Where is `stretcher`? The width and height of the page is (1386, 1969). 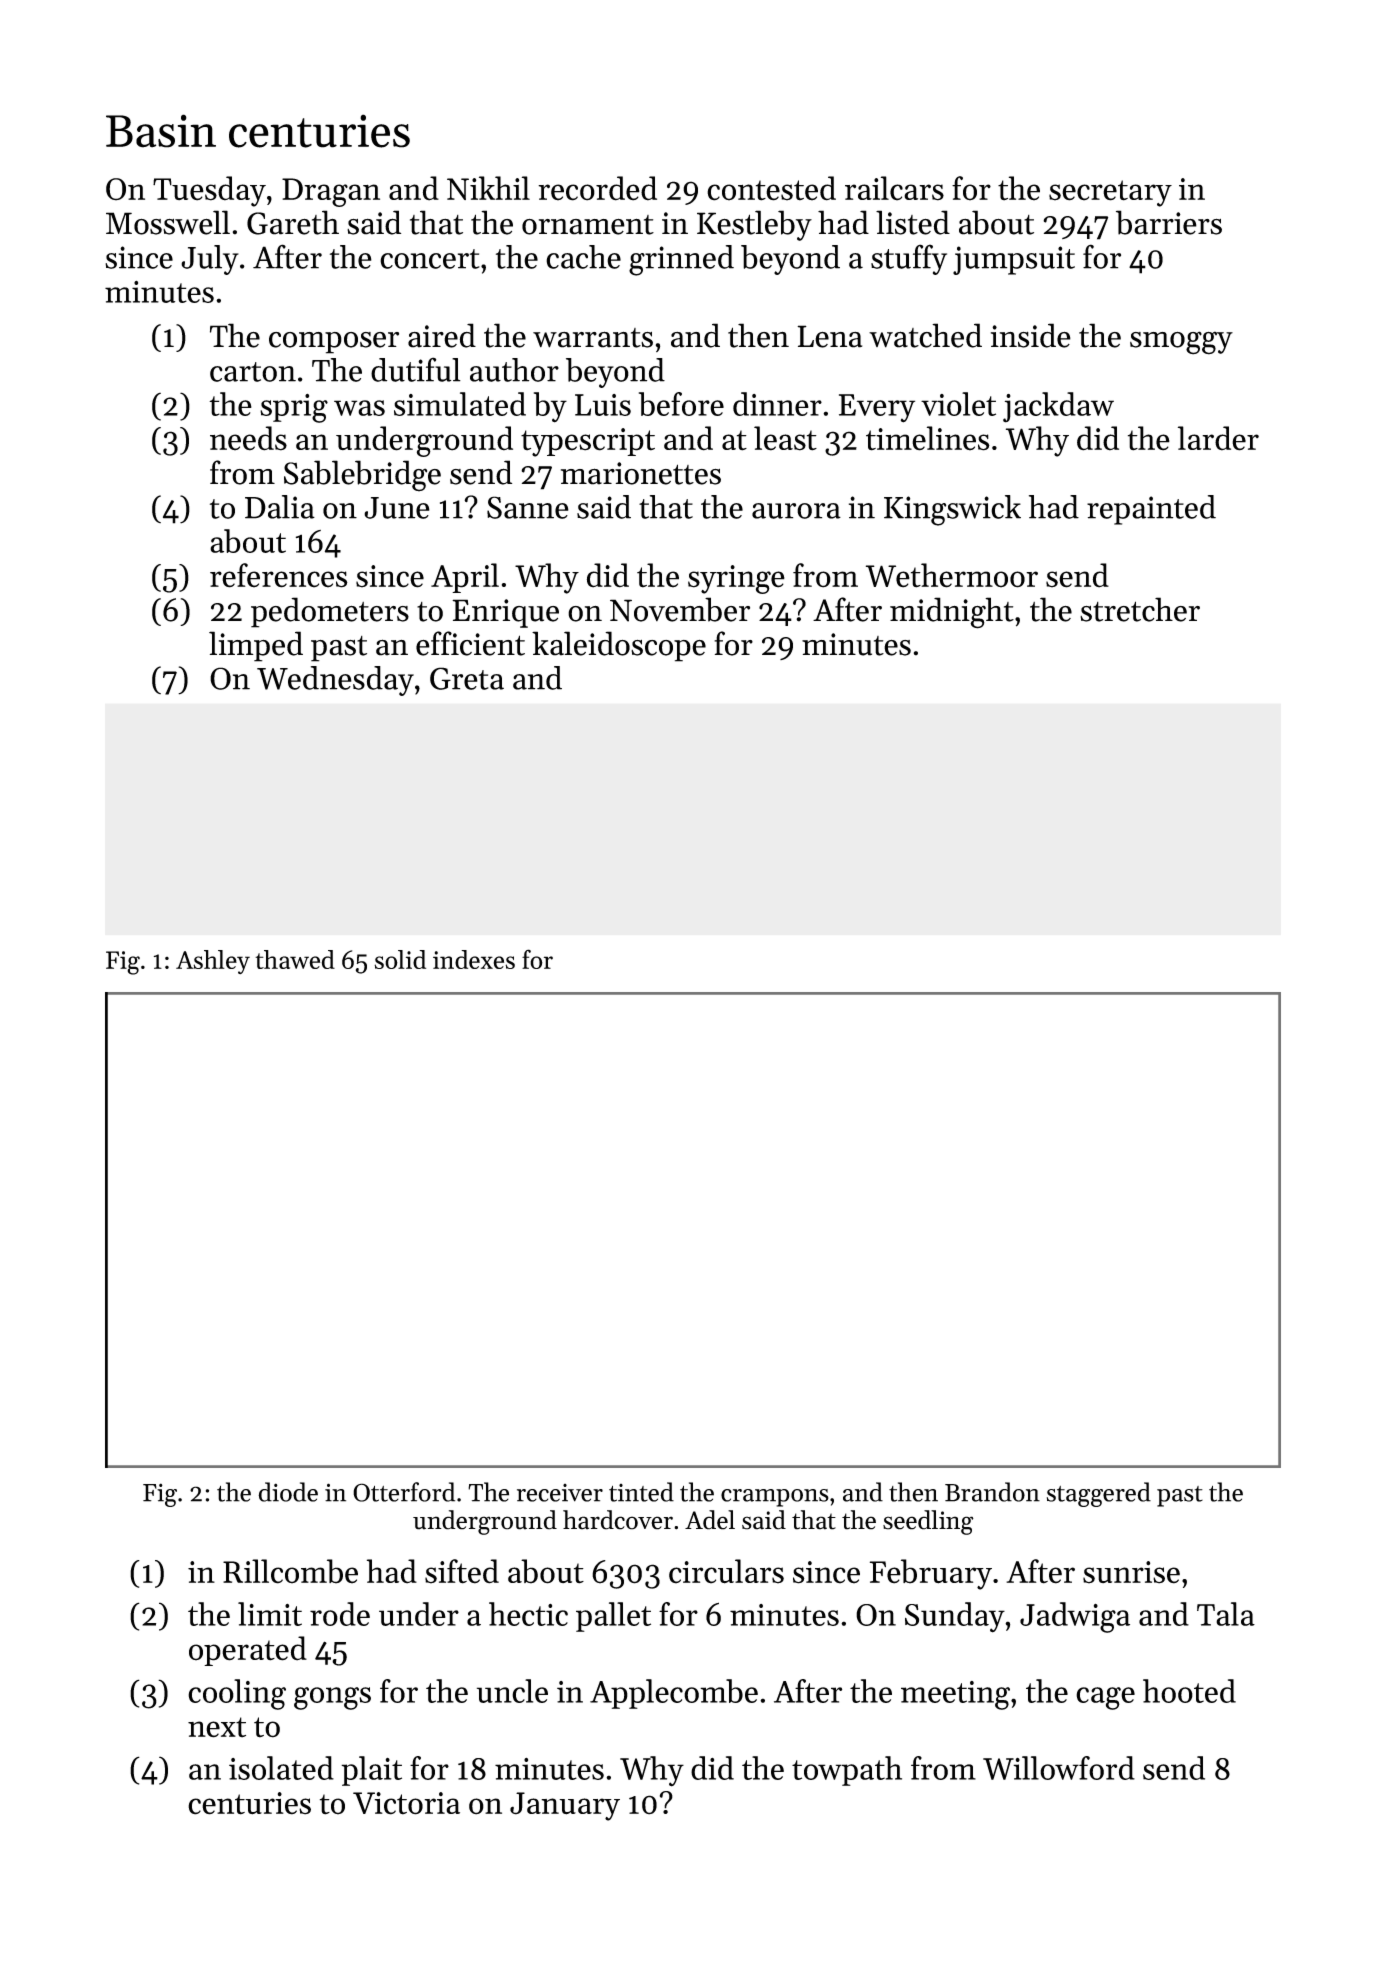
stretcher is located at coordinates (1140, 609).
